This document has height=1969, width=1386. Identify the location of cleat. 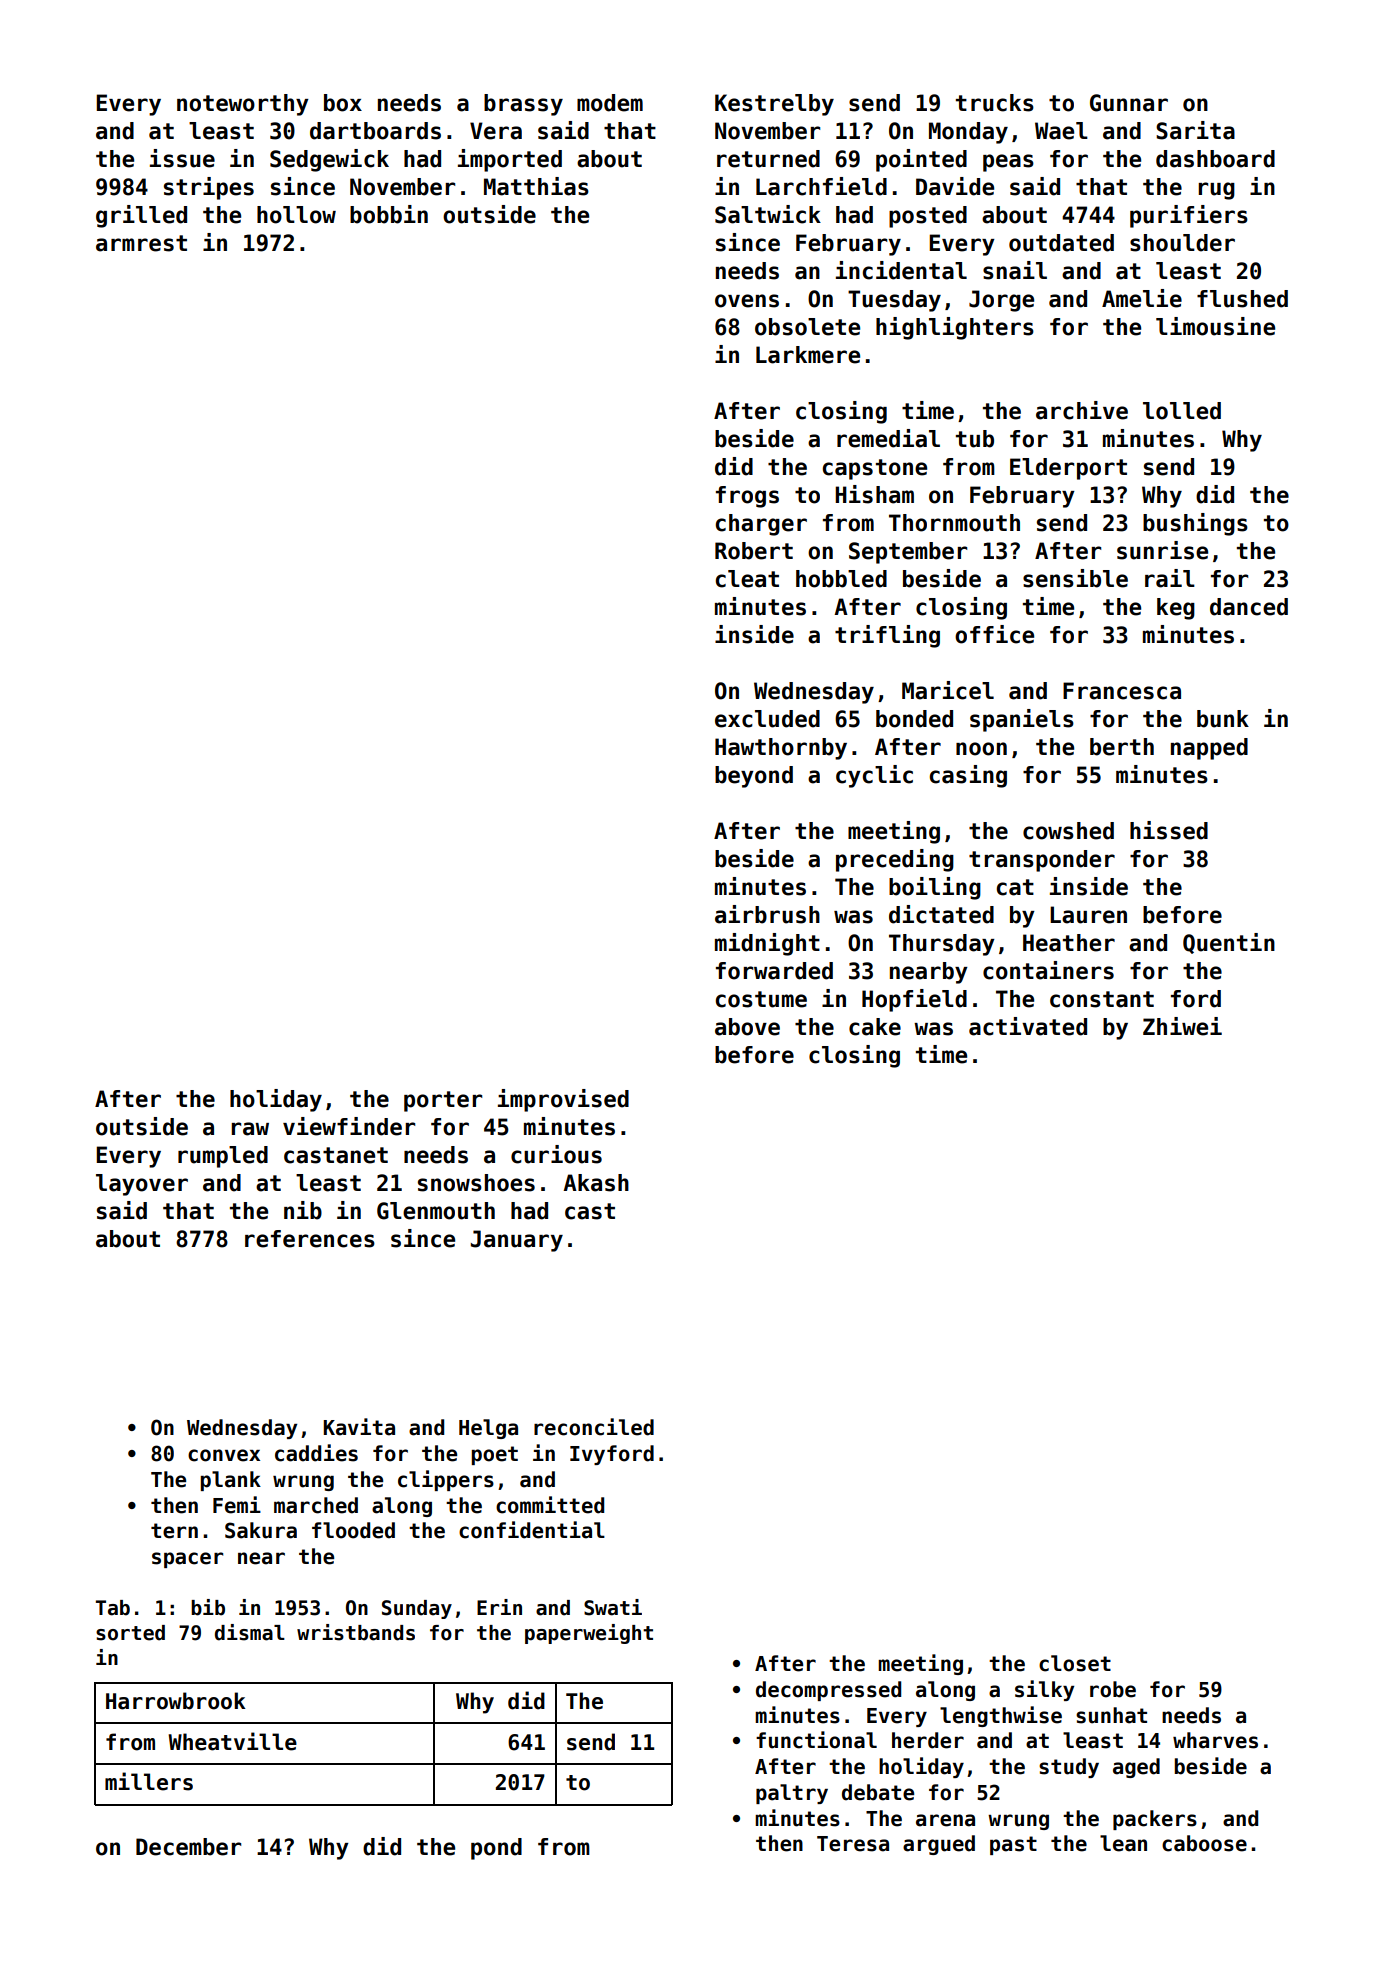
(747, 579).
